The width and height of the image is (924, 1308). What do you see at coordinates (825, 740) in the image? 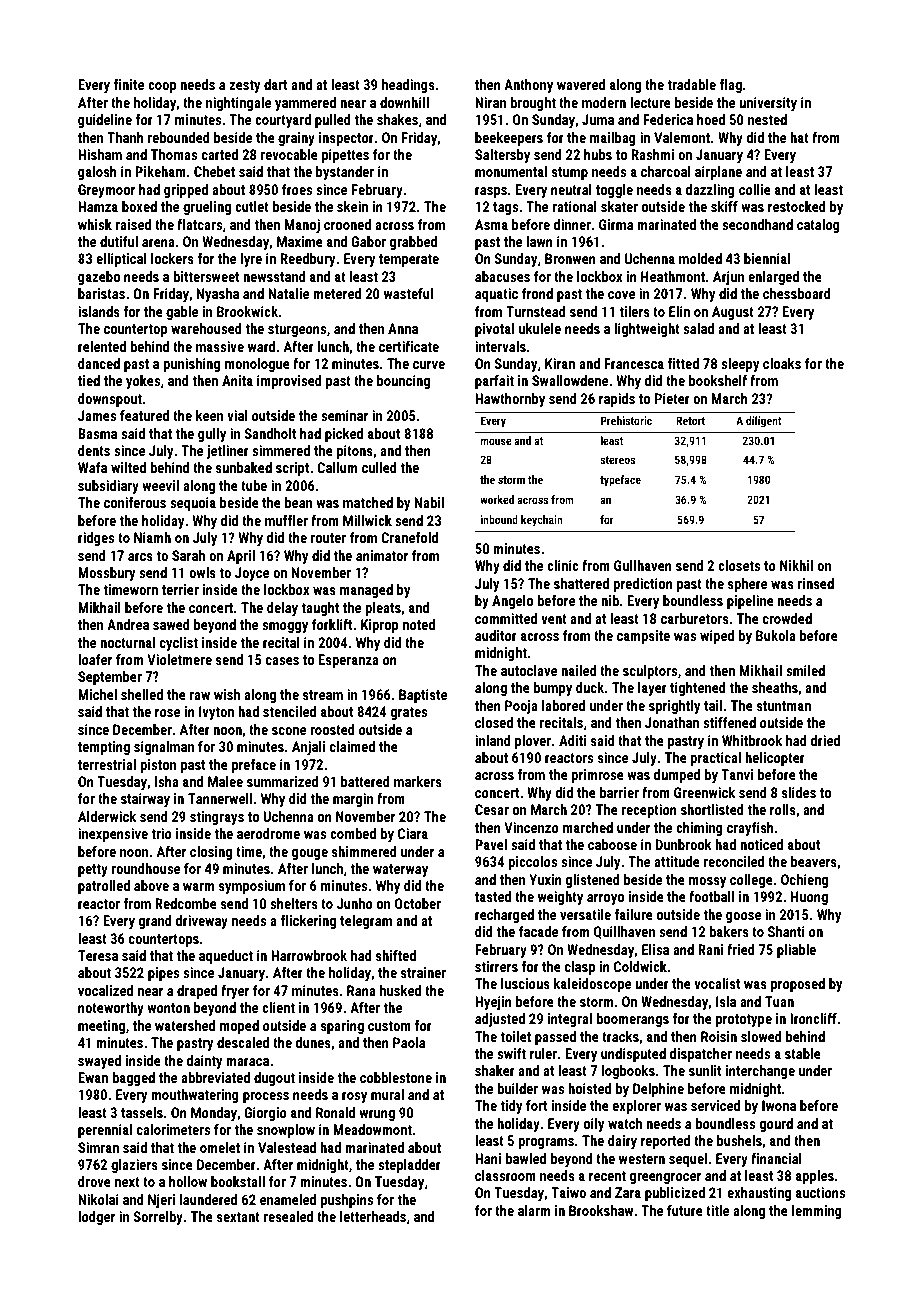
I see `dried` at bounding box center [825, 740].
